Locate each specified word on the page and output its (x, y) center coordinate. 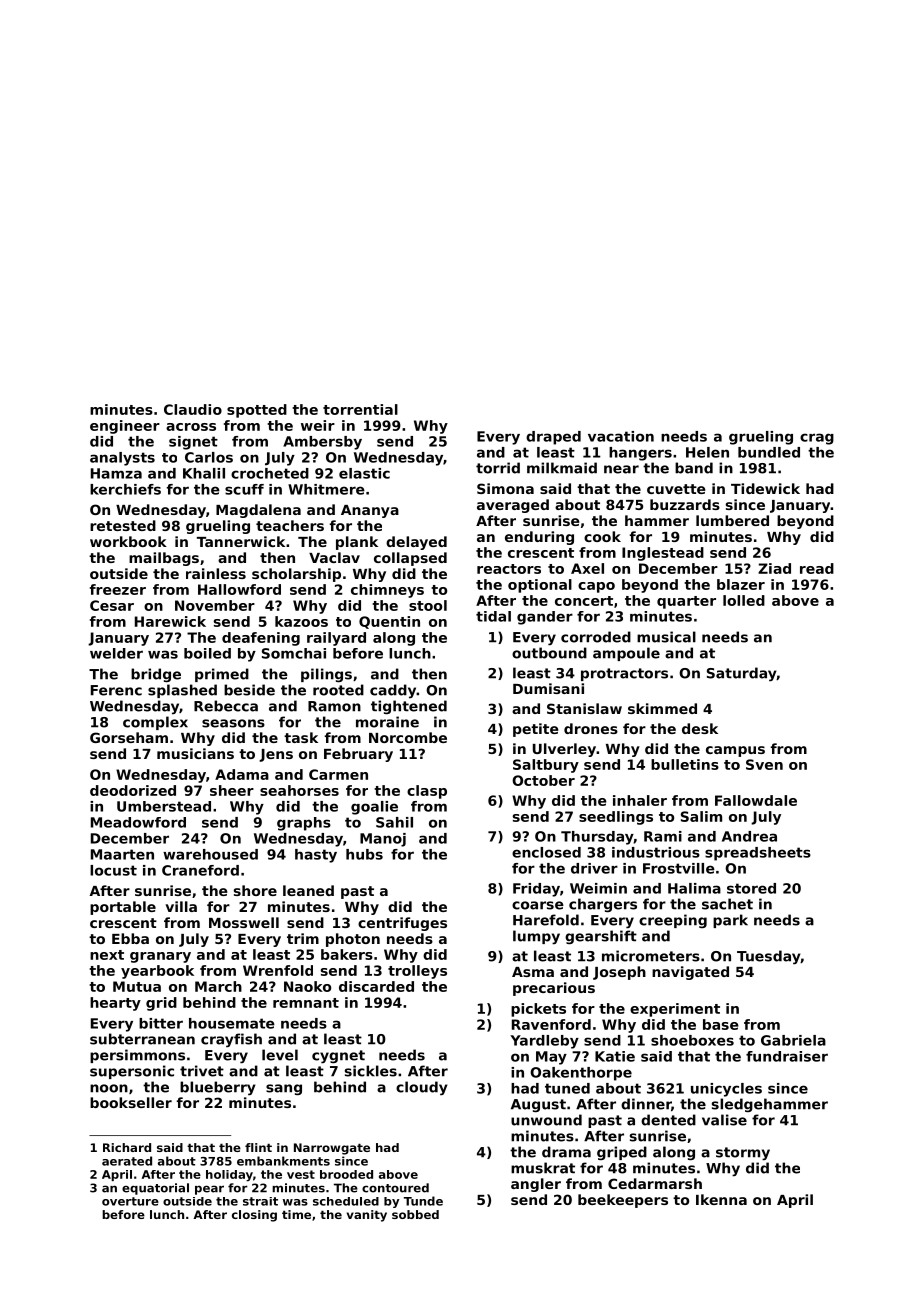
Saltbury (546, 766)
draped (553, 438)
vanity (367, 1216)
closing (254, 1216)
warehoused (210, 854)
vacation (621, 436)
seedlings (616, 818)
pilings (326, 675)
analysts (122, 459)
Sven (764, 764)
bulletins (685, 764)
